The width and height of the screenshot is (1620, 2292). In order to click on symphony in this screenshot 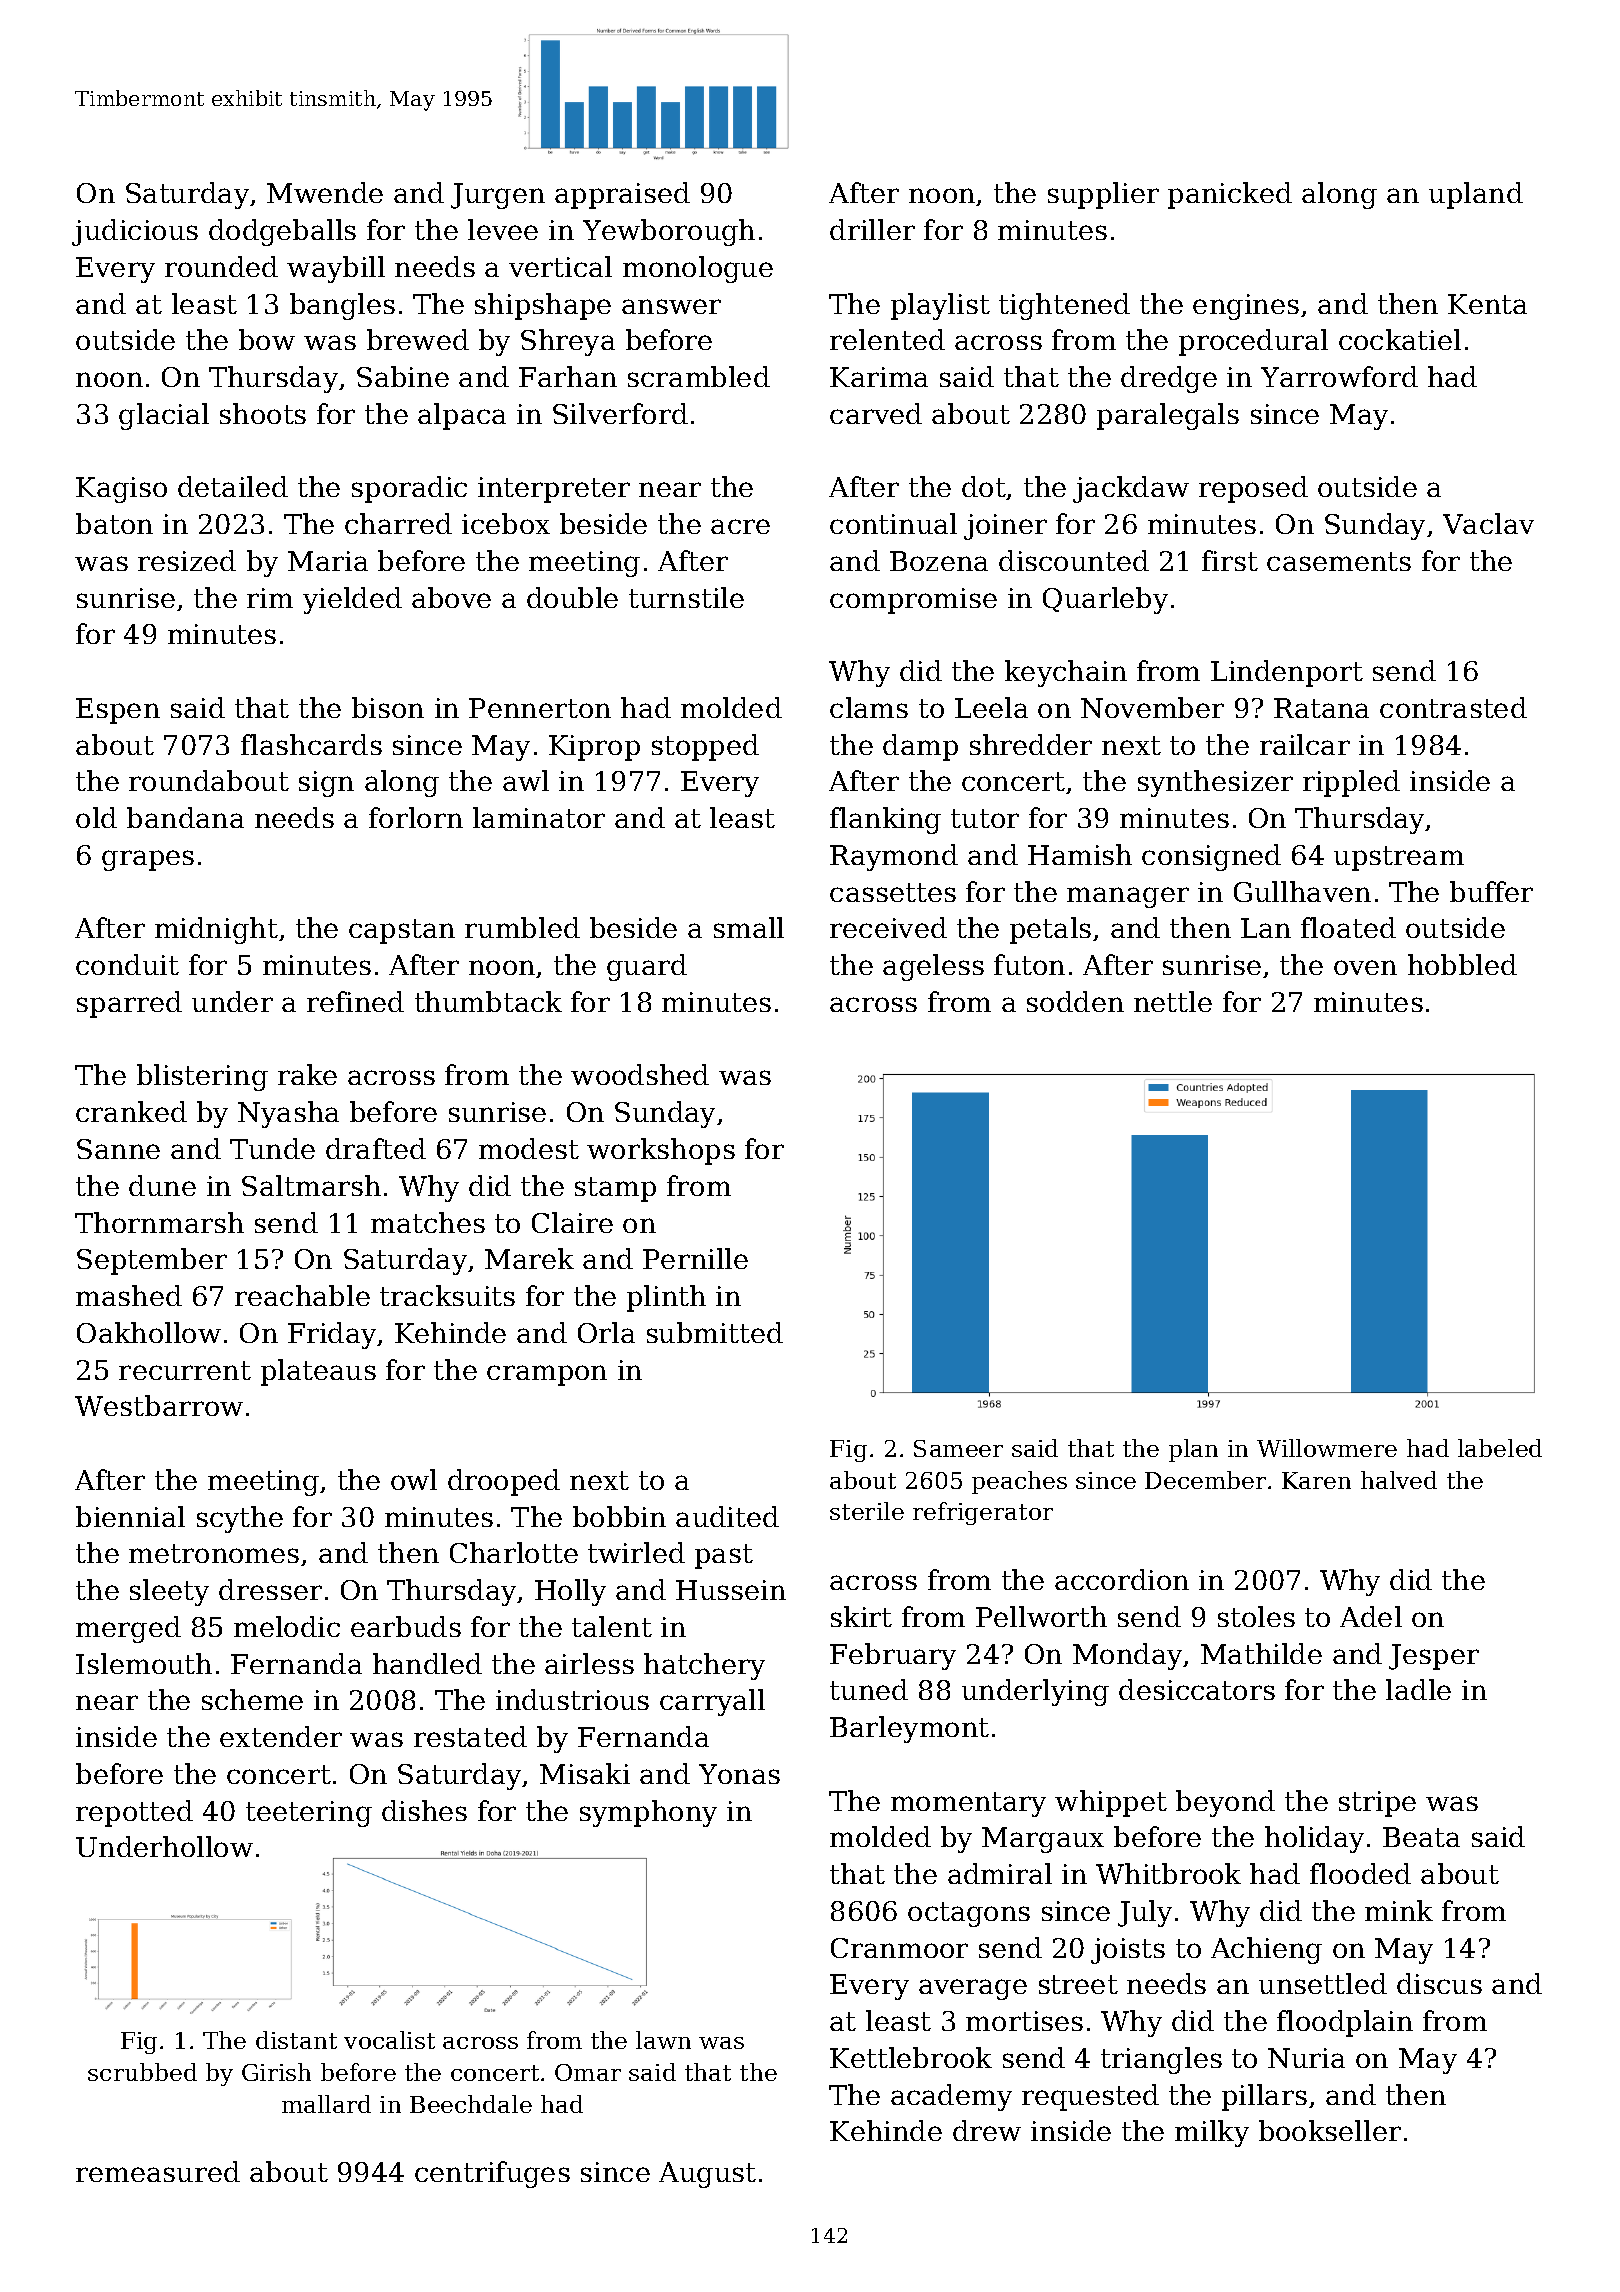, I will do `click(648, 1813)`.
